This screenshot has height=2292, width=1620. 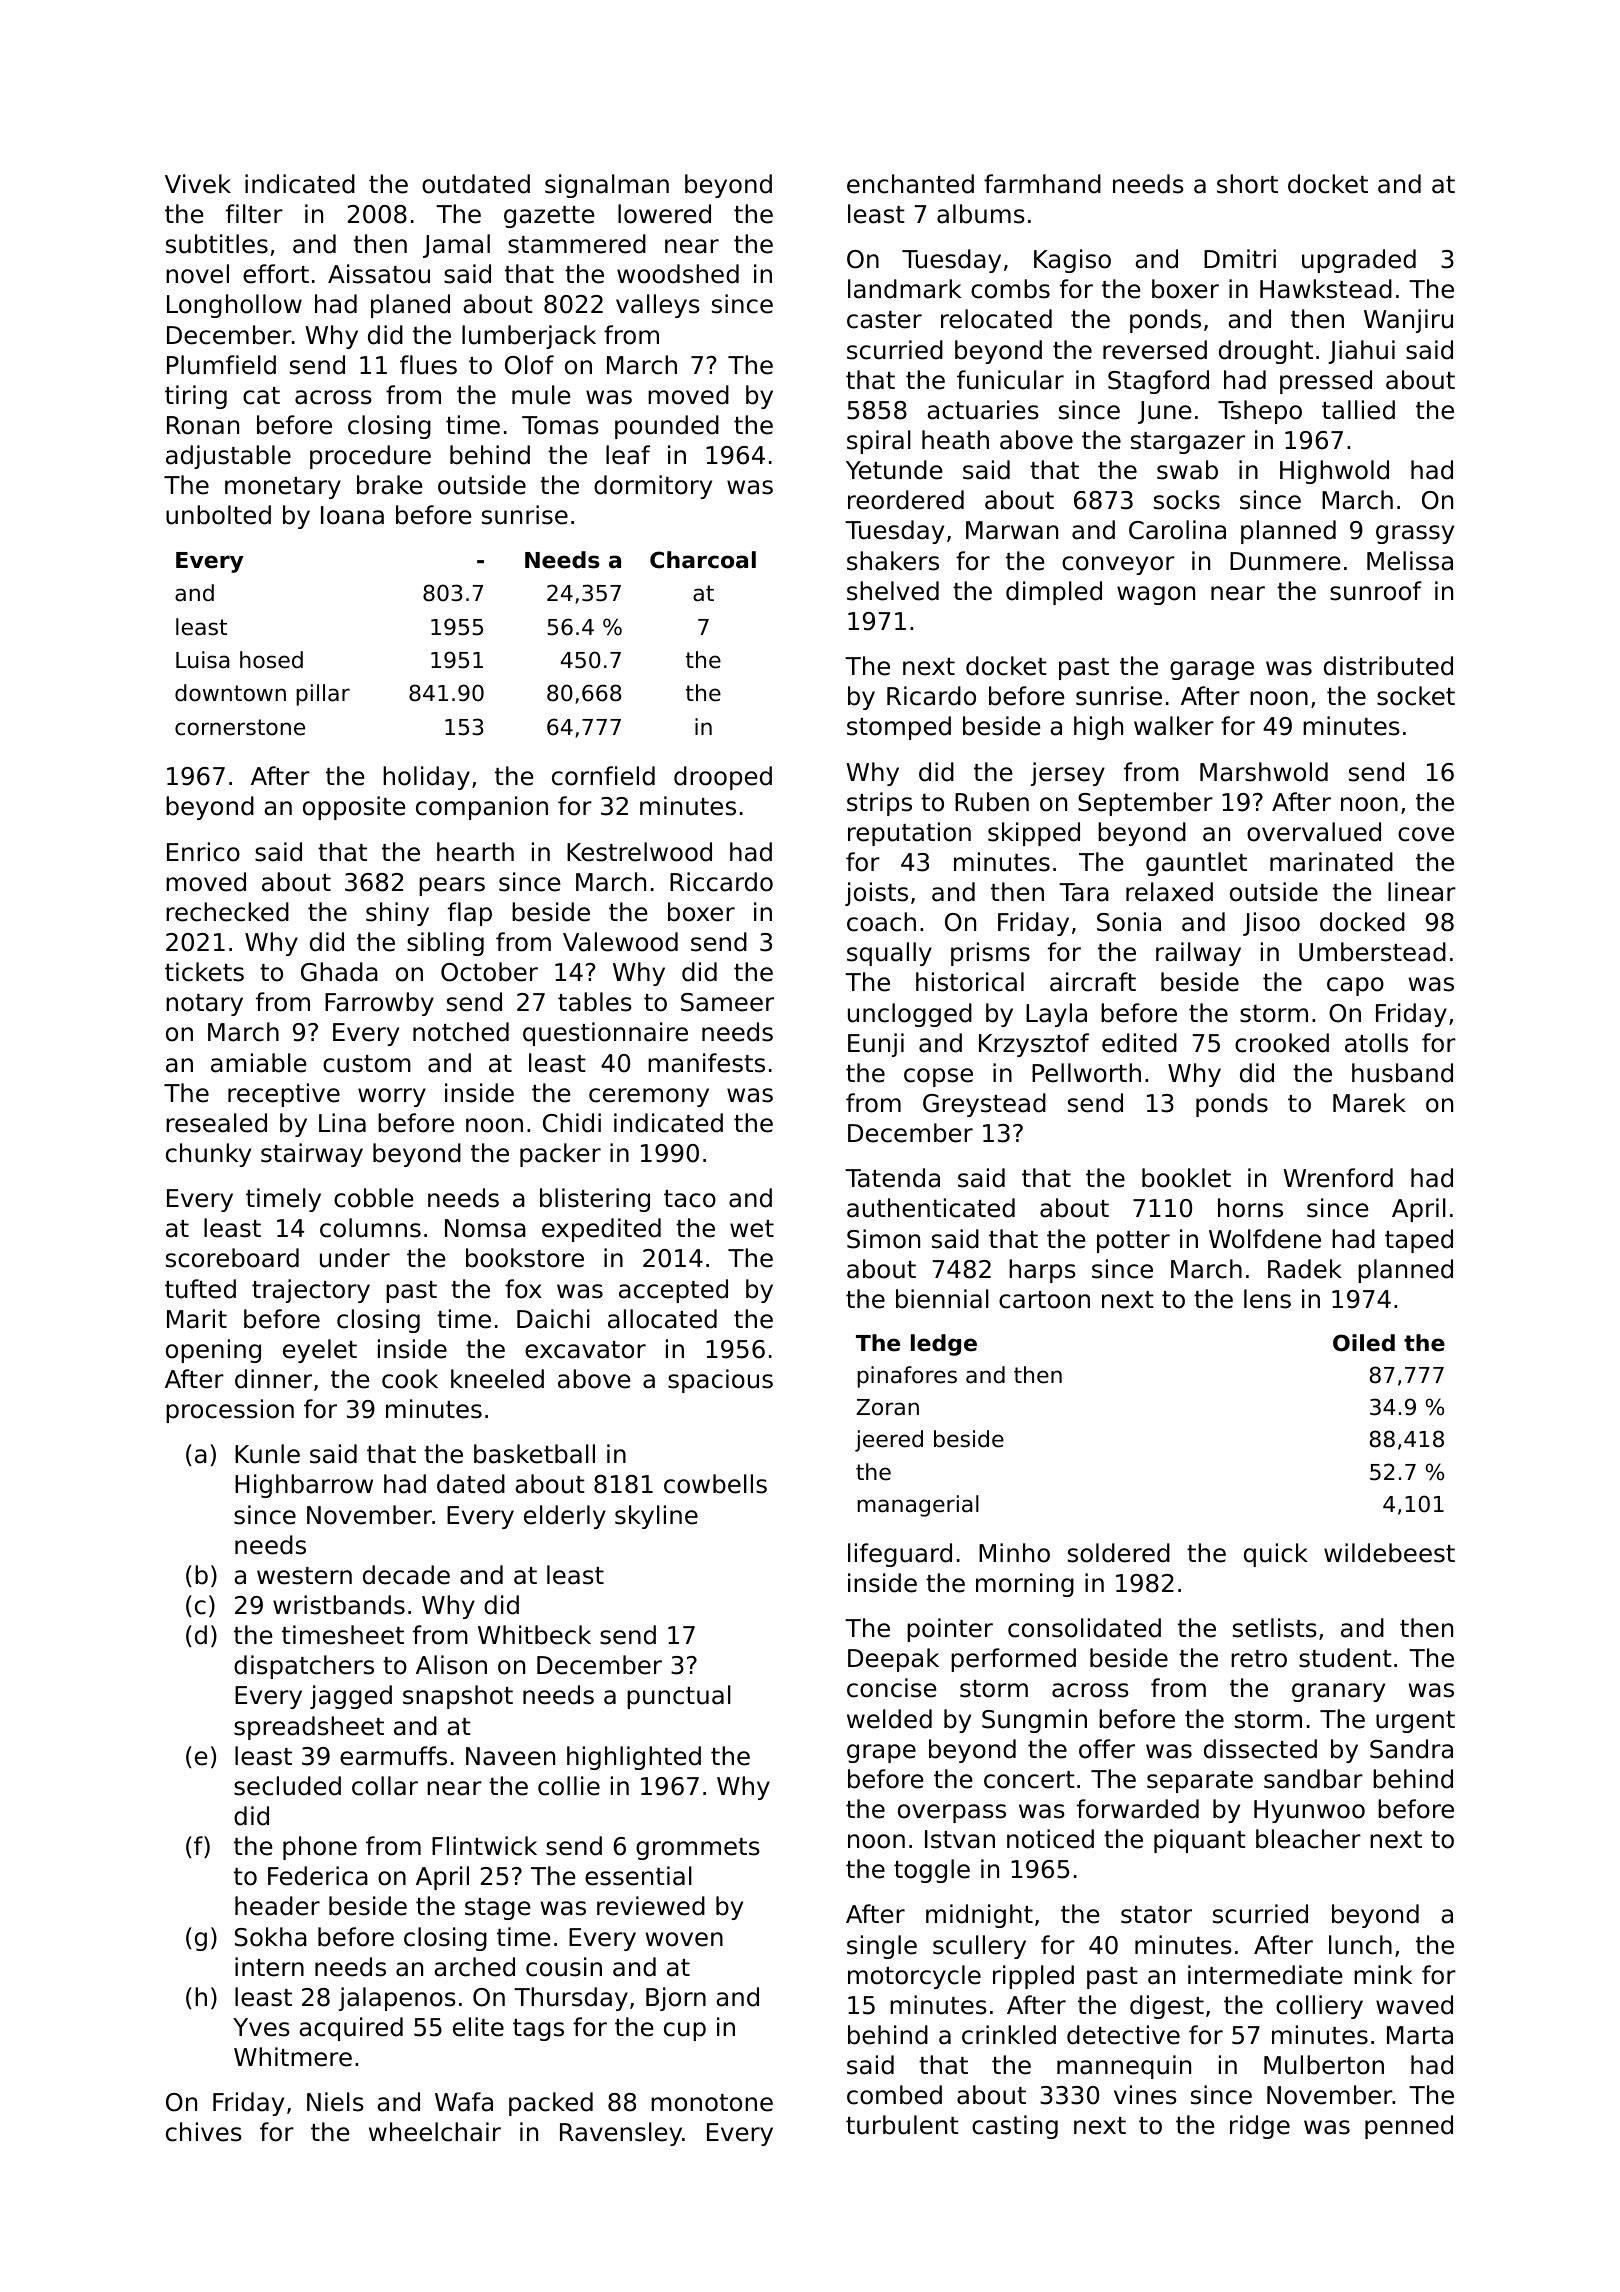 I want to click on flap, so click(x=470, y=914).
